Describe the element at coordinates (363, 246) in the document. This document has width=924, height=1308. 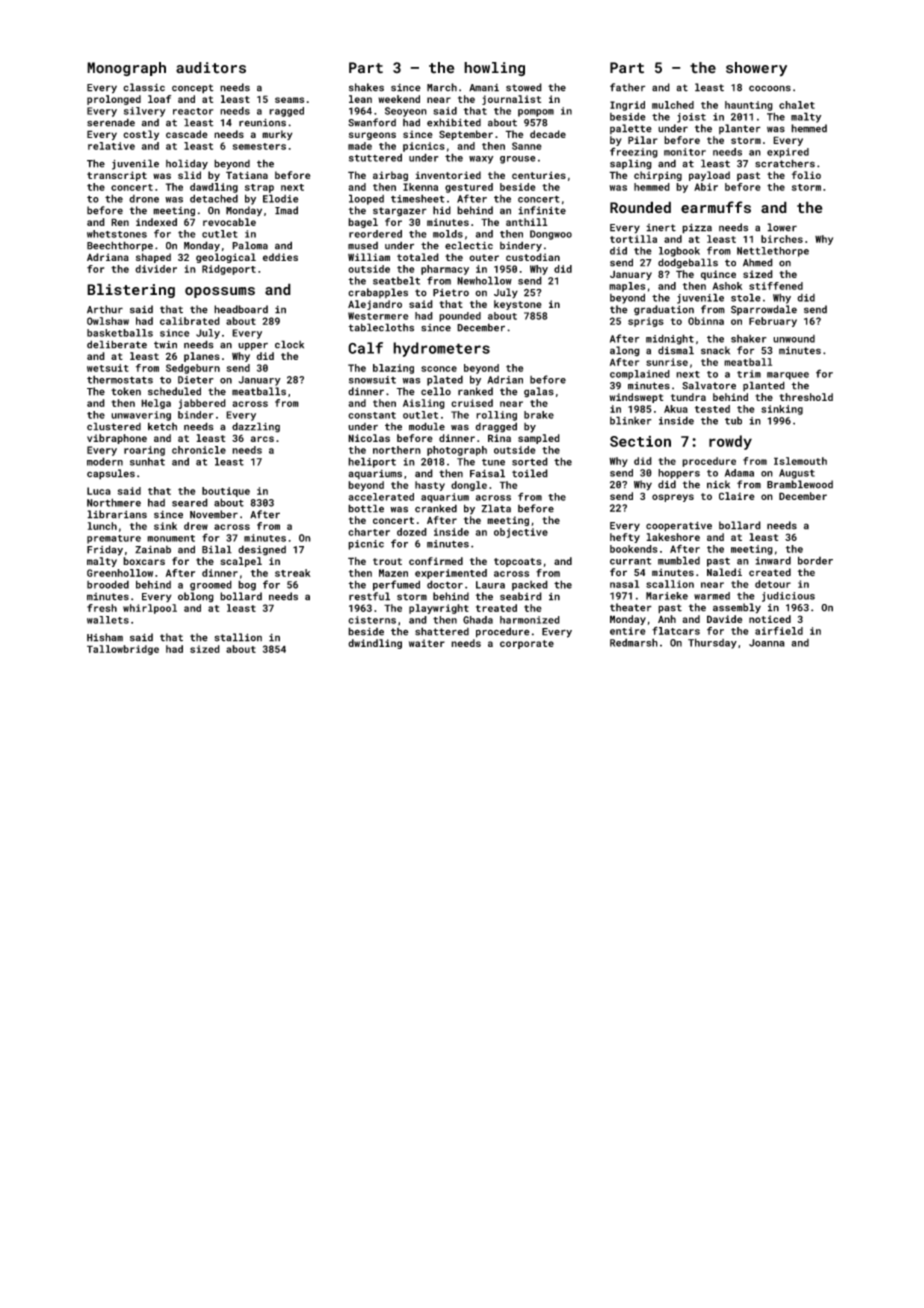
I see `mused` at that location.
